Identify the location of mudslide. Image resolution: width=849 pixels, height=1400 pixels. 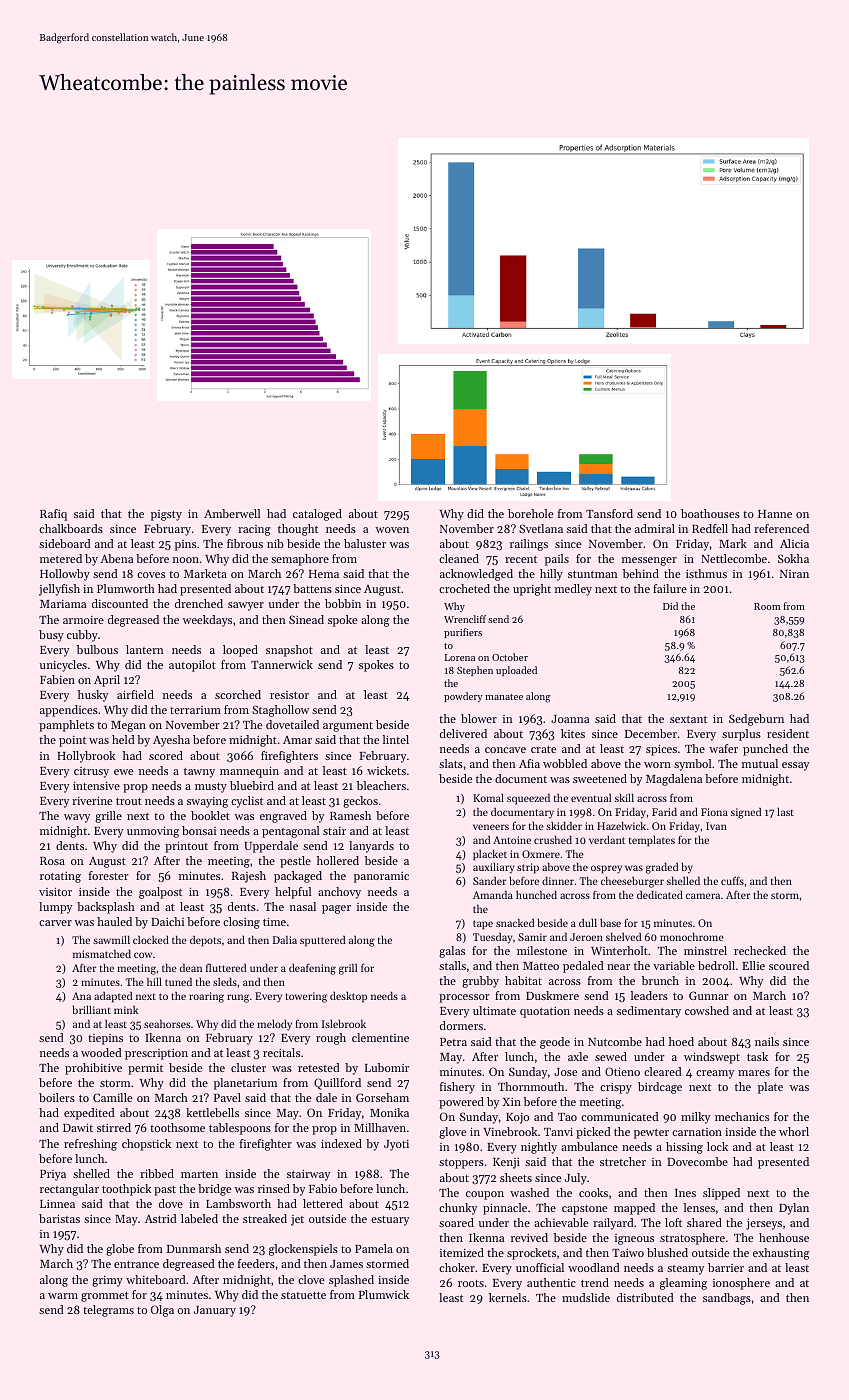
(586, 1297).
